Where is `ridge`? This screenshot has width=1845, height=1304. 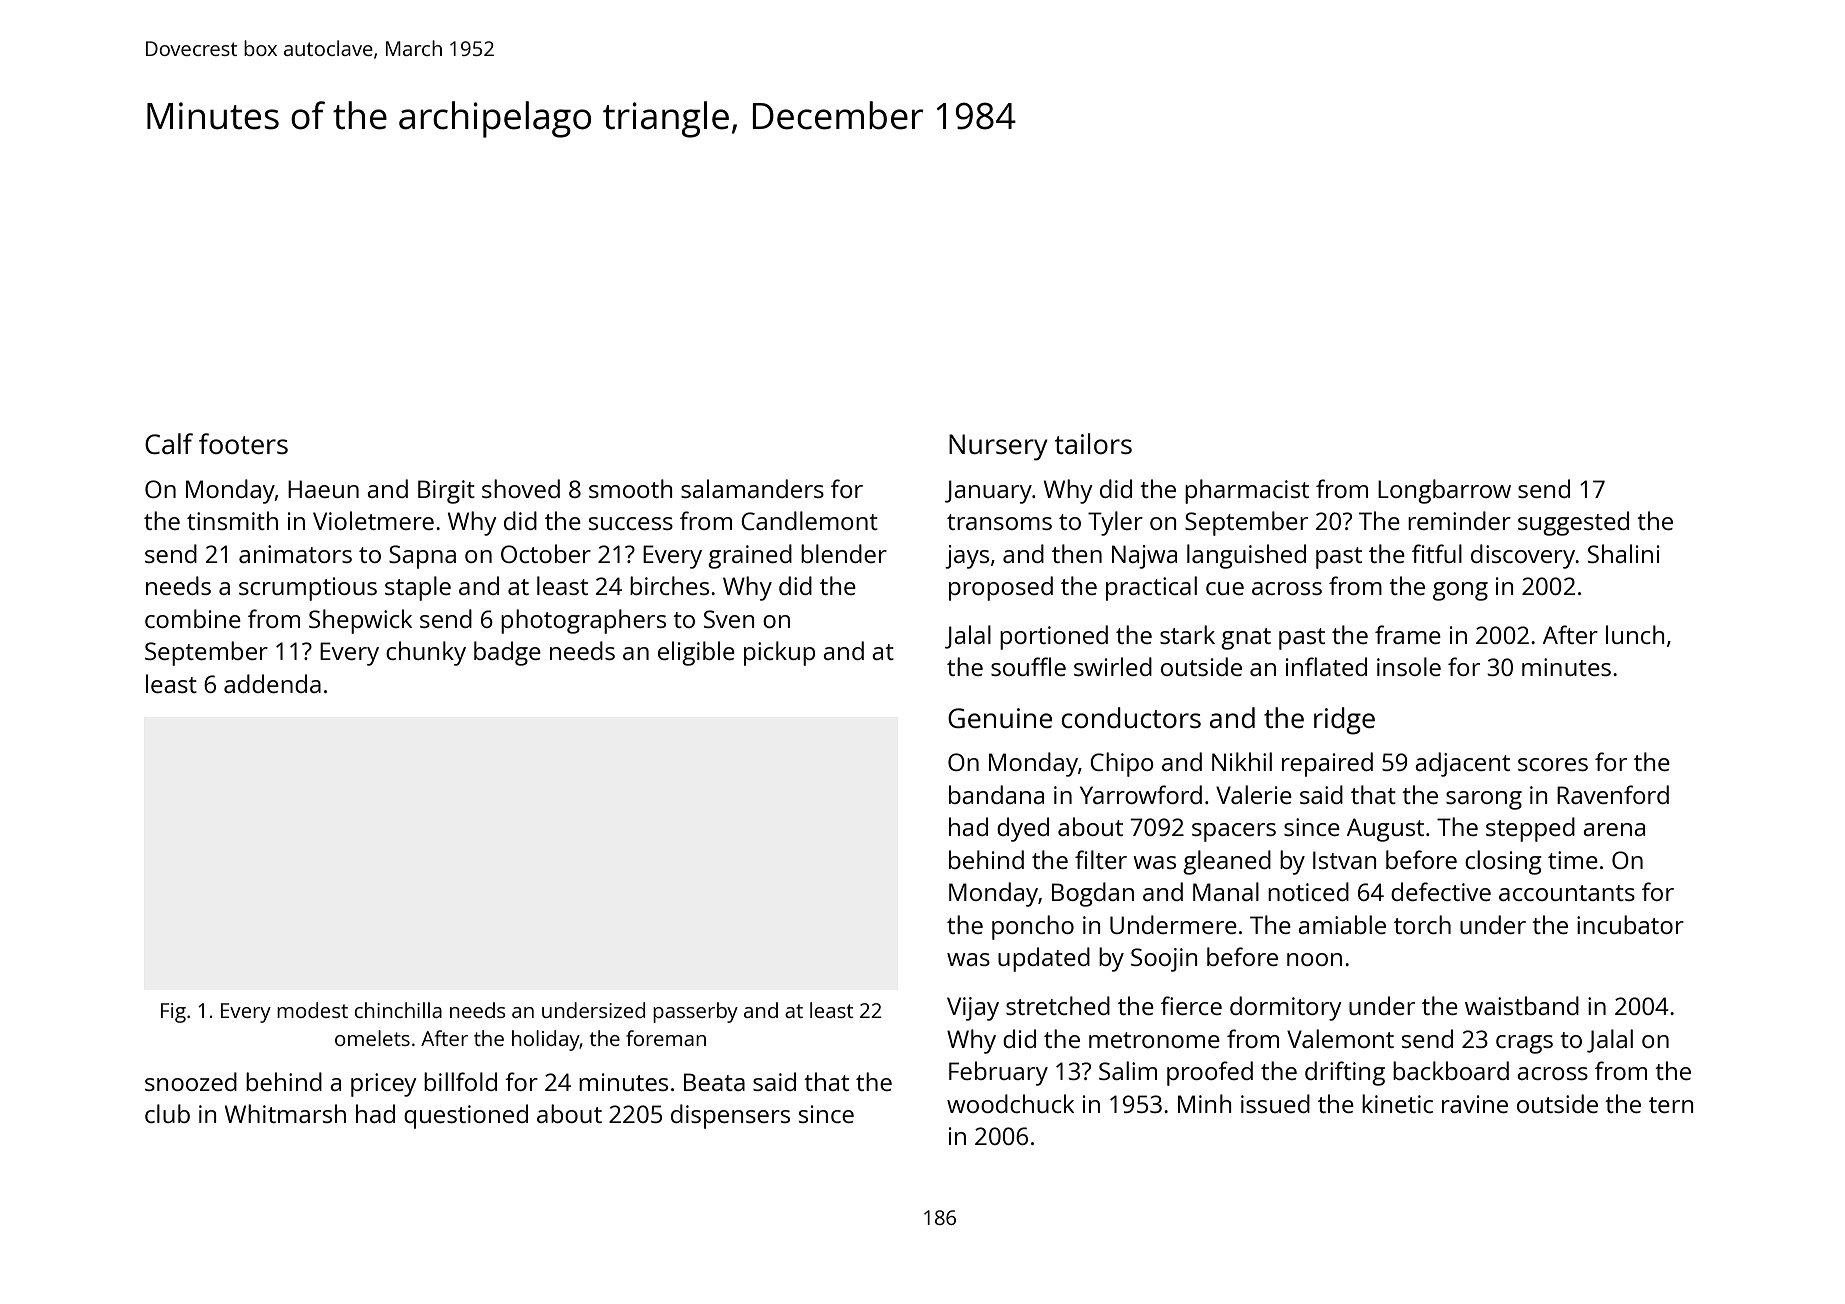 ridge is located at coordinates (1344, 721).
